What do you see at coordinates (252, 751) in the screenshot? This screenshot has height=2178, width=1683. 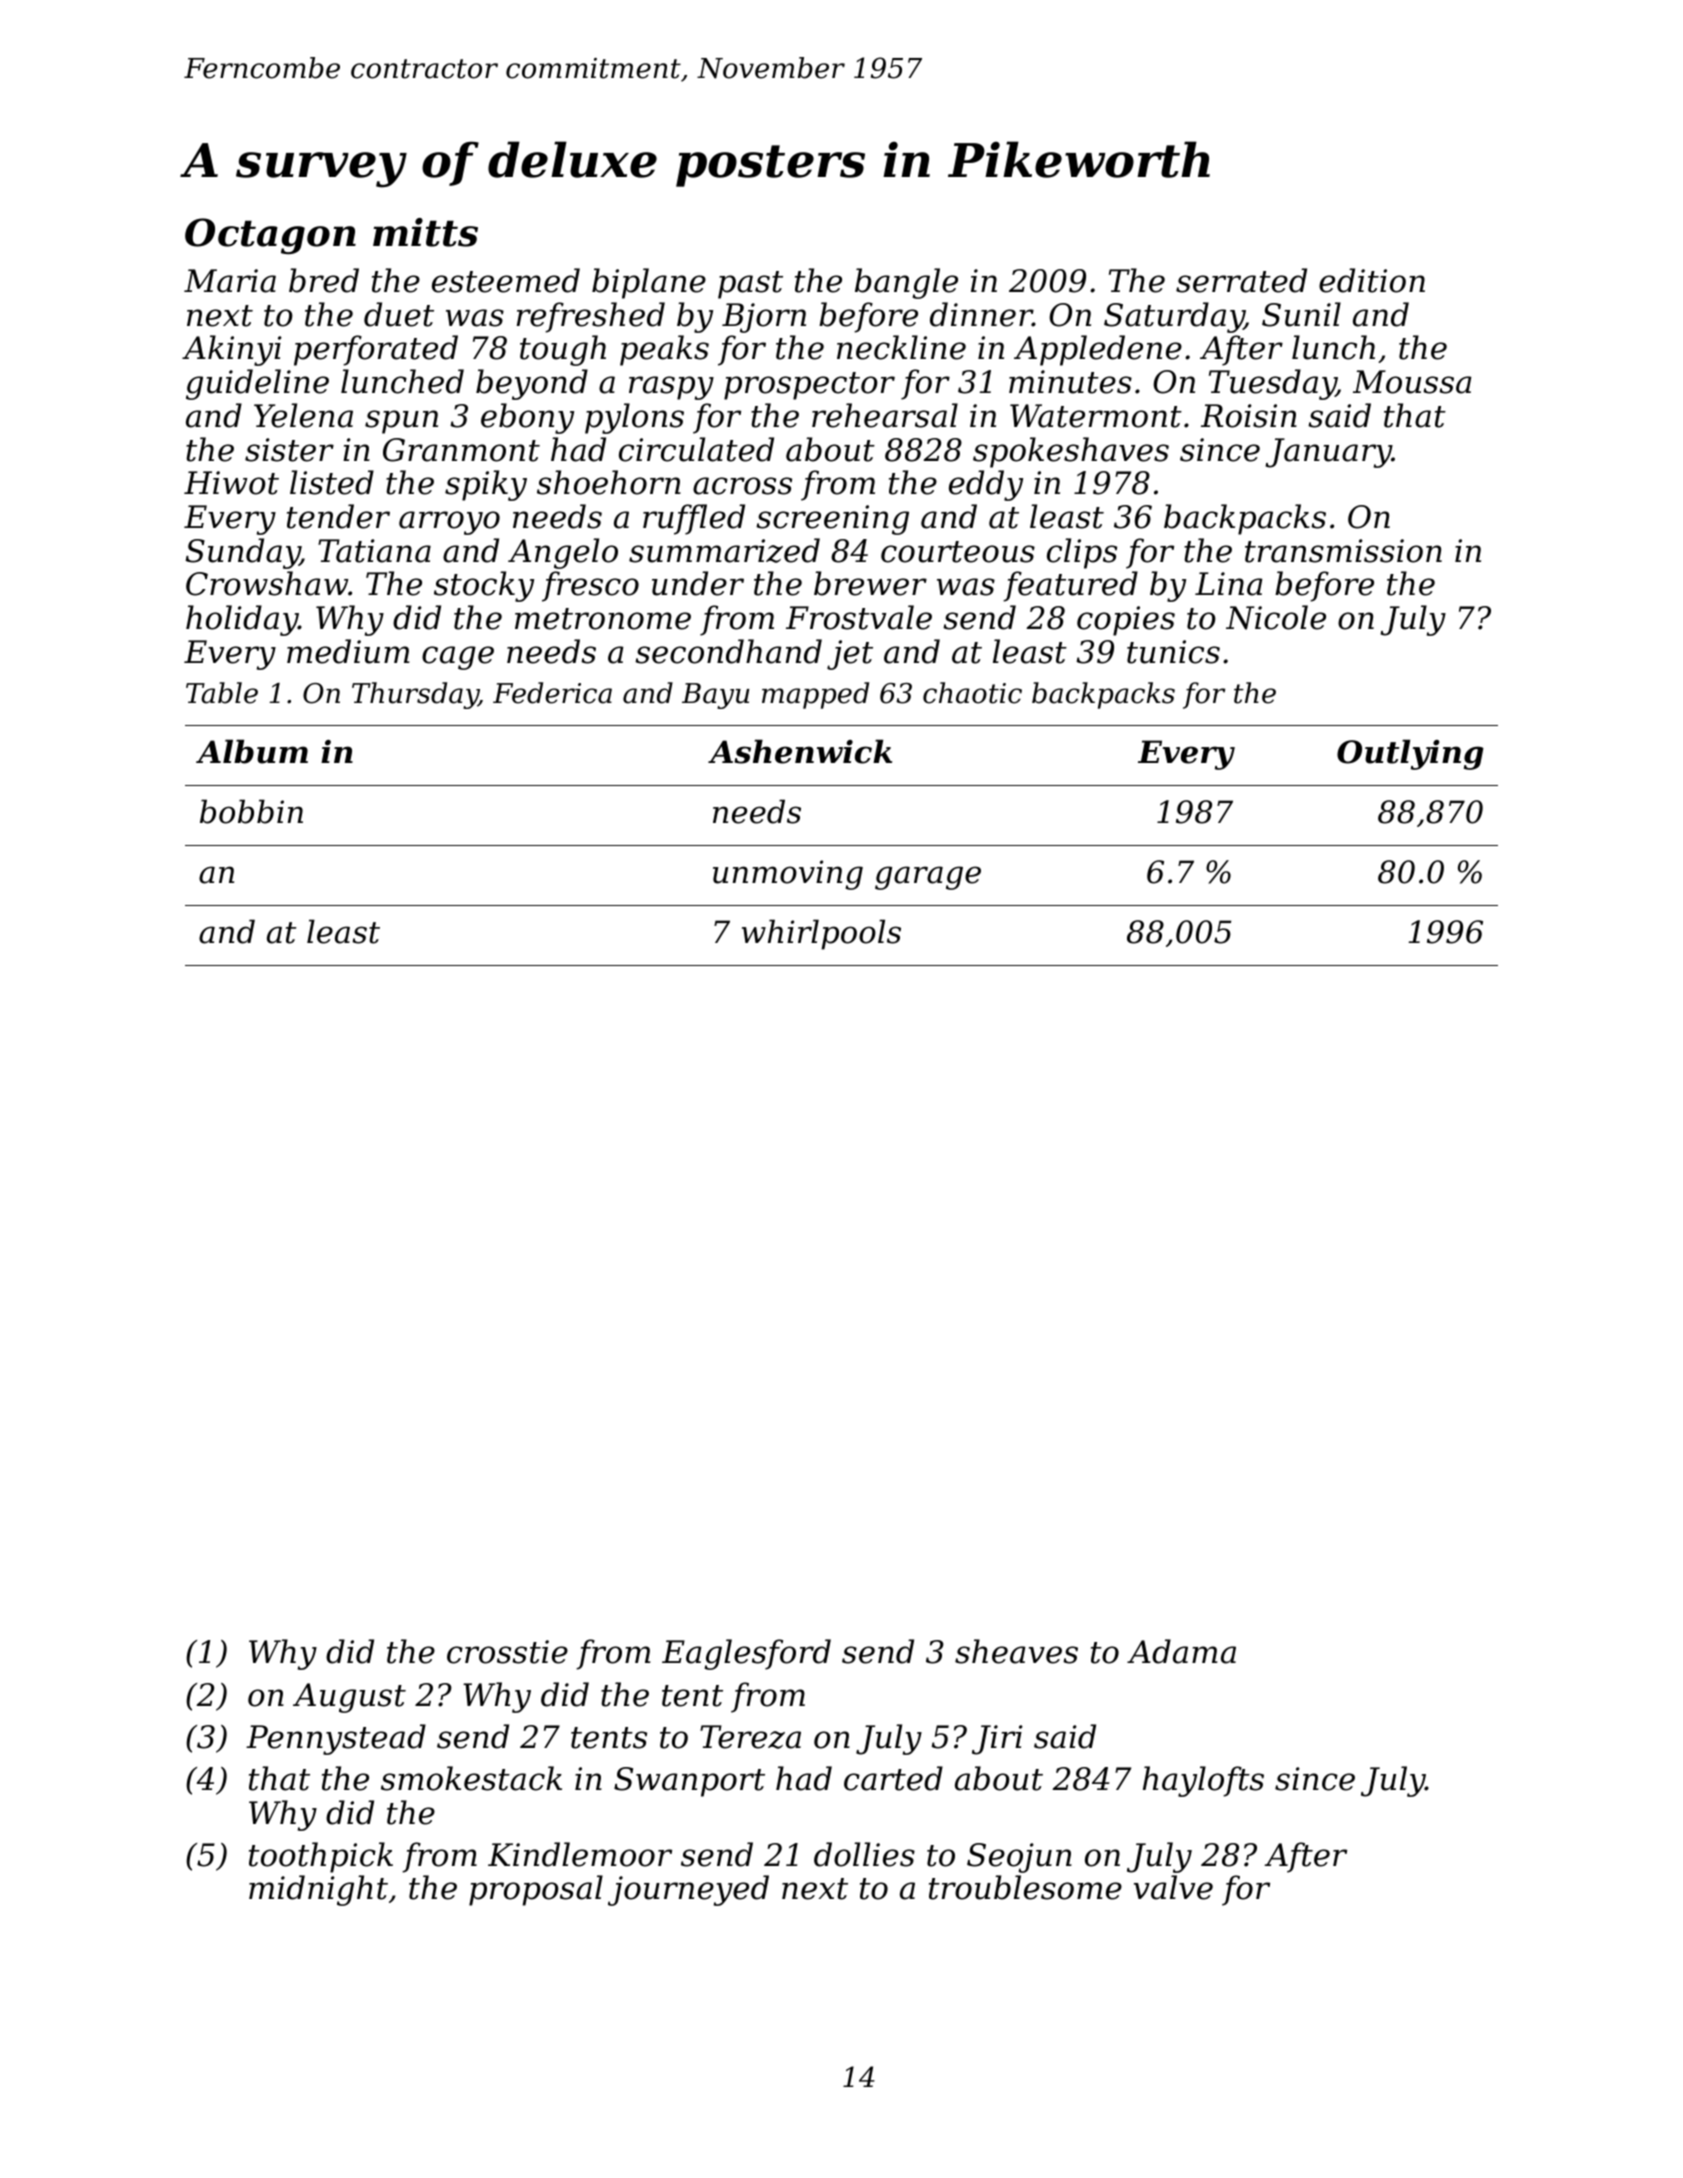 I see `Album` at bounding box center [252, 751].
